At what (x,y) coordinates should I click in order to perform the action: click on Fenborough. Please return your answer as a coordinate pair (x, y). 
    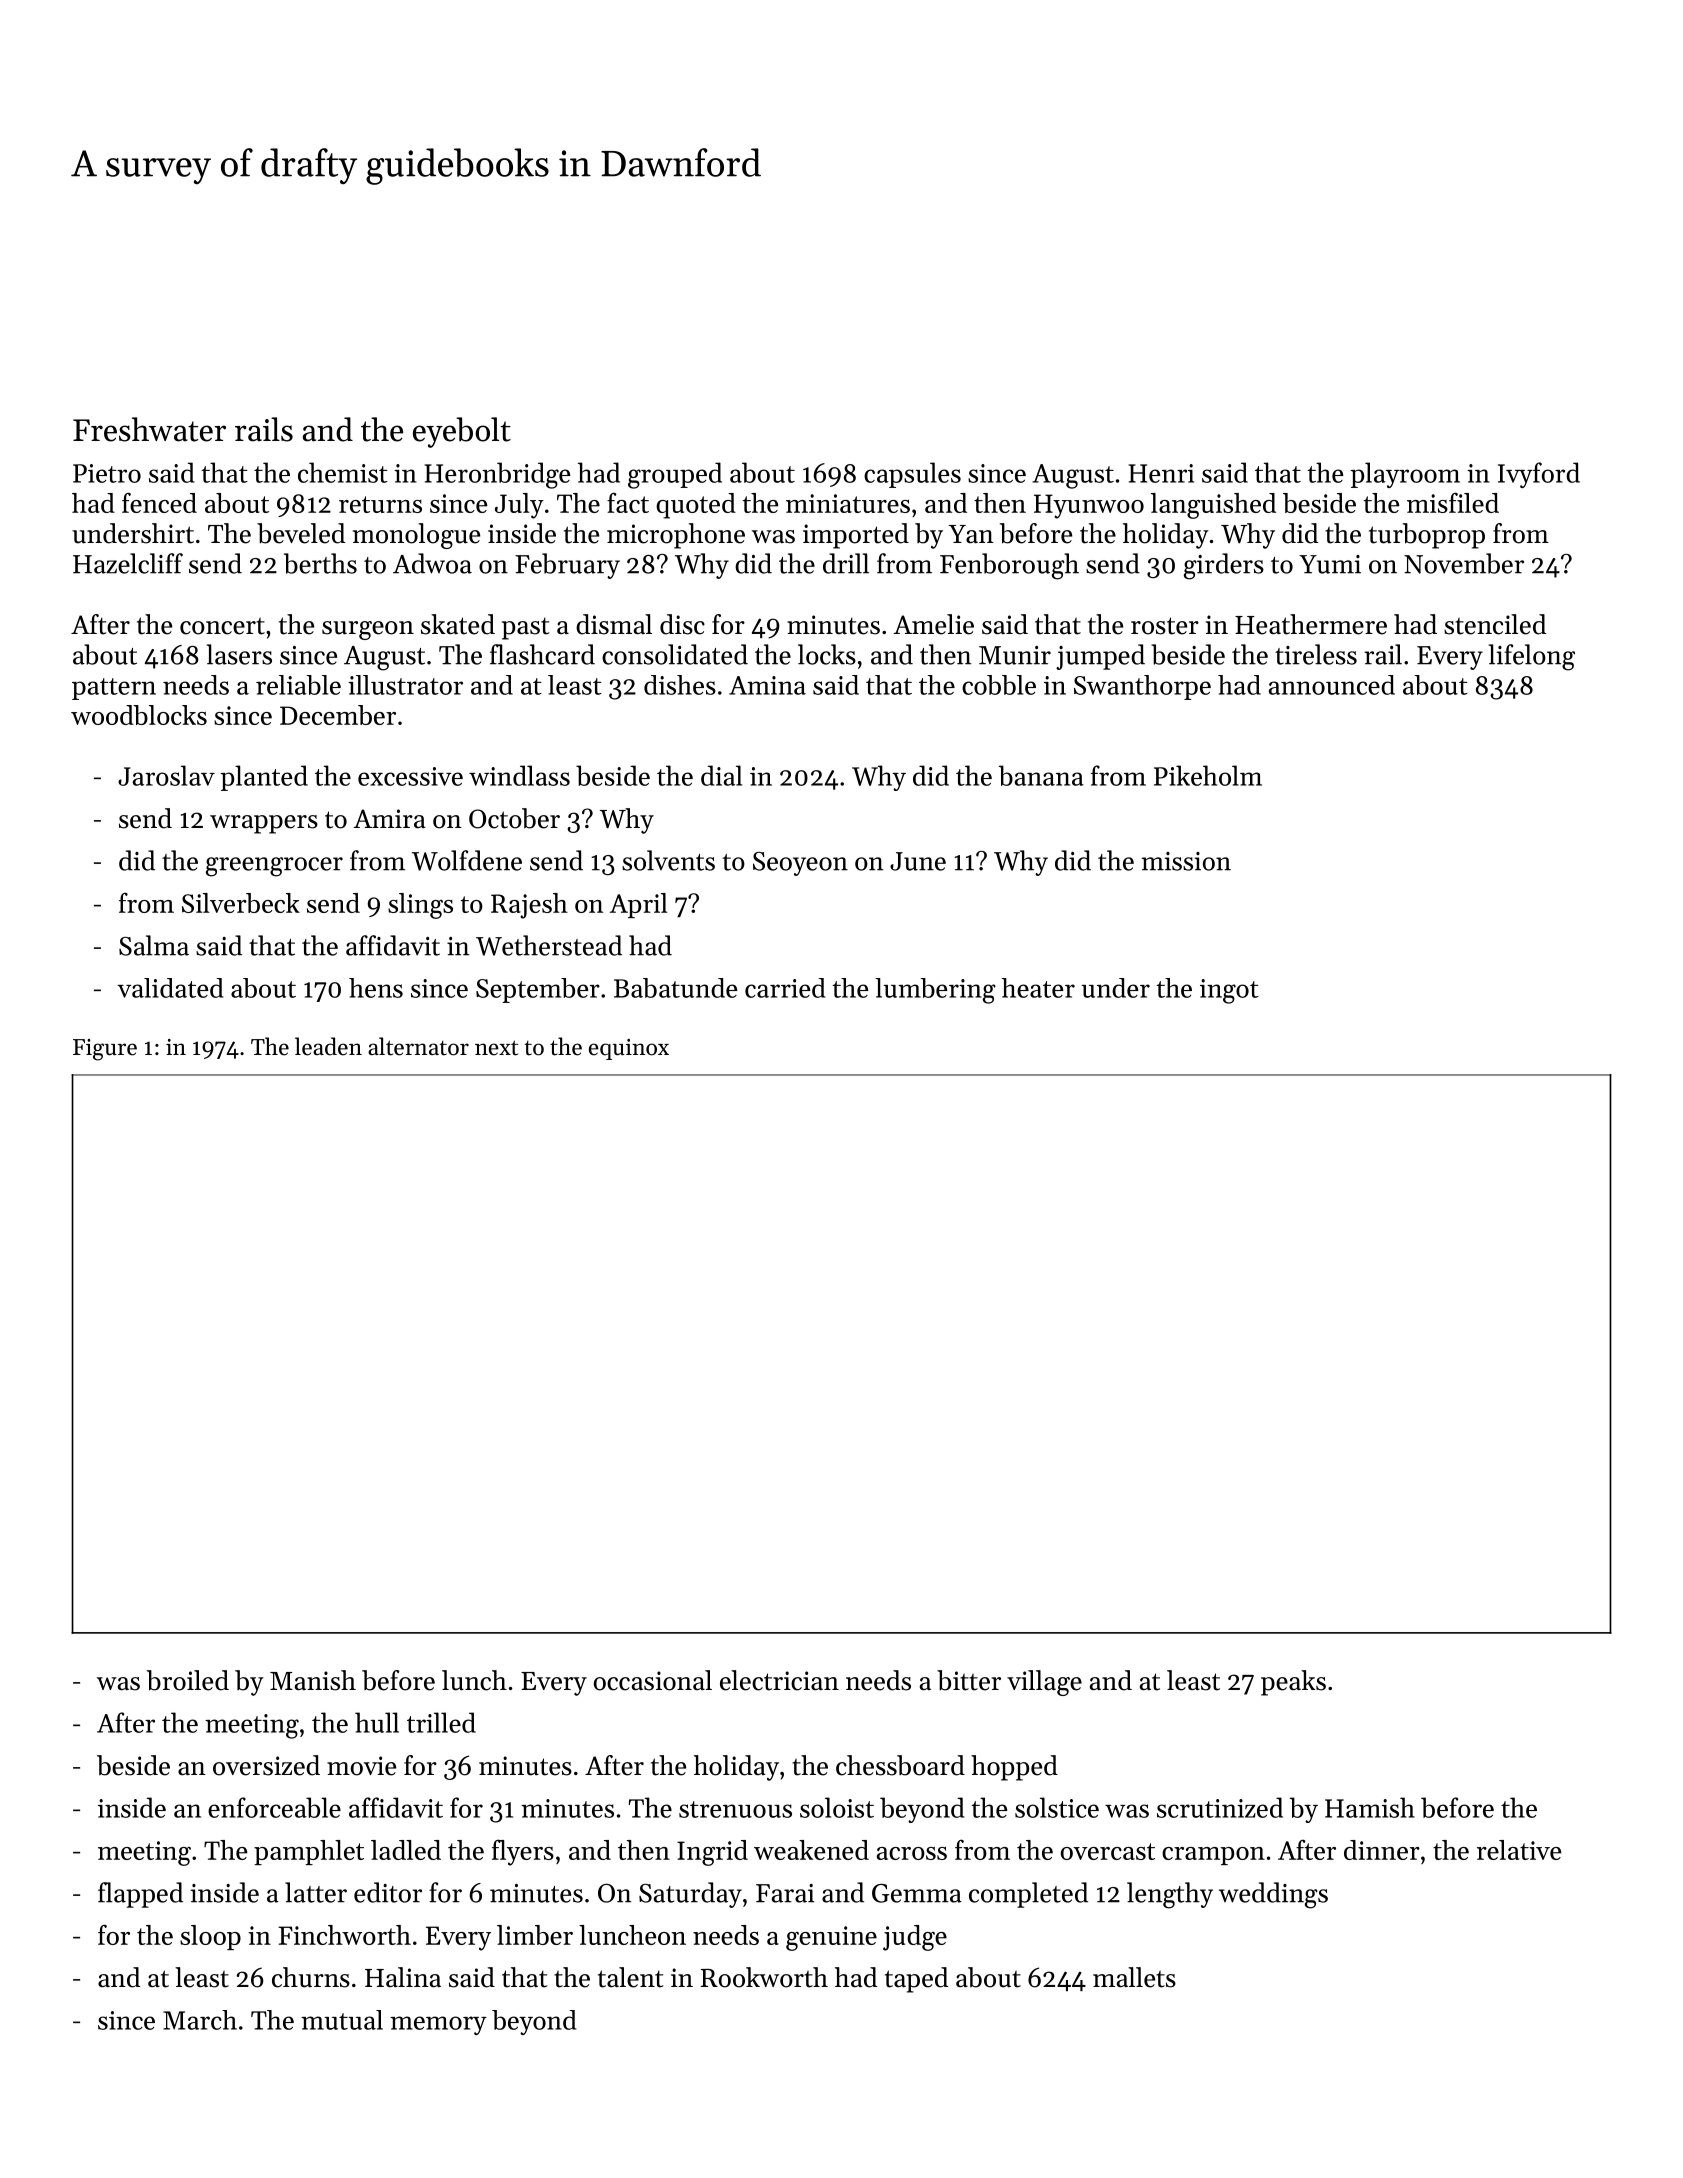
    Looking at the image, I should click on (1009, 566).
